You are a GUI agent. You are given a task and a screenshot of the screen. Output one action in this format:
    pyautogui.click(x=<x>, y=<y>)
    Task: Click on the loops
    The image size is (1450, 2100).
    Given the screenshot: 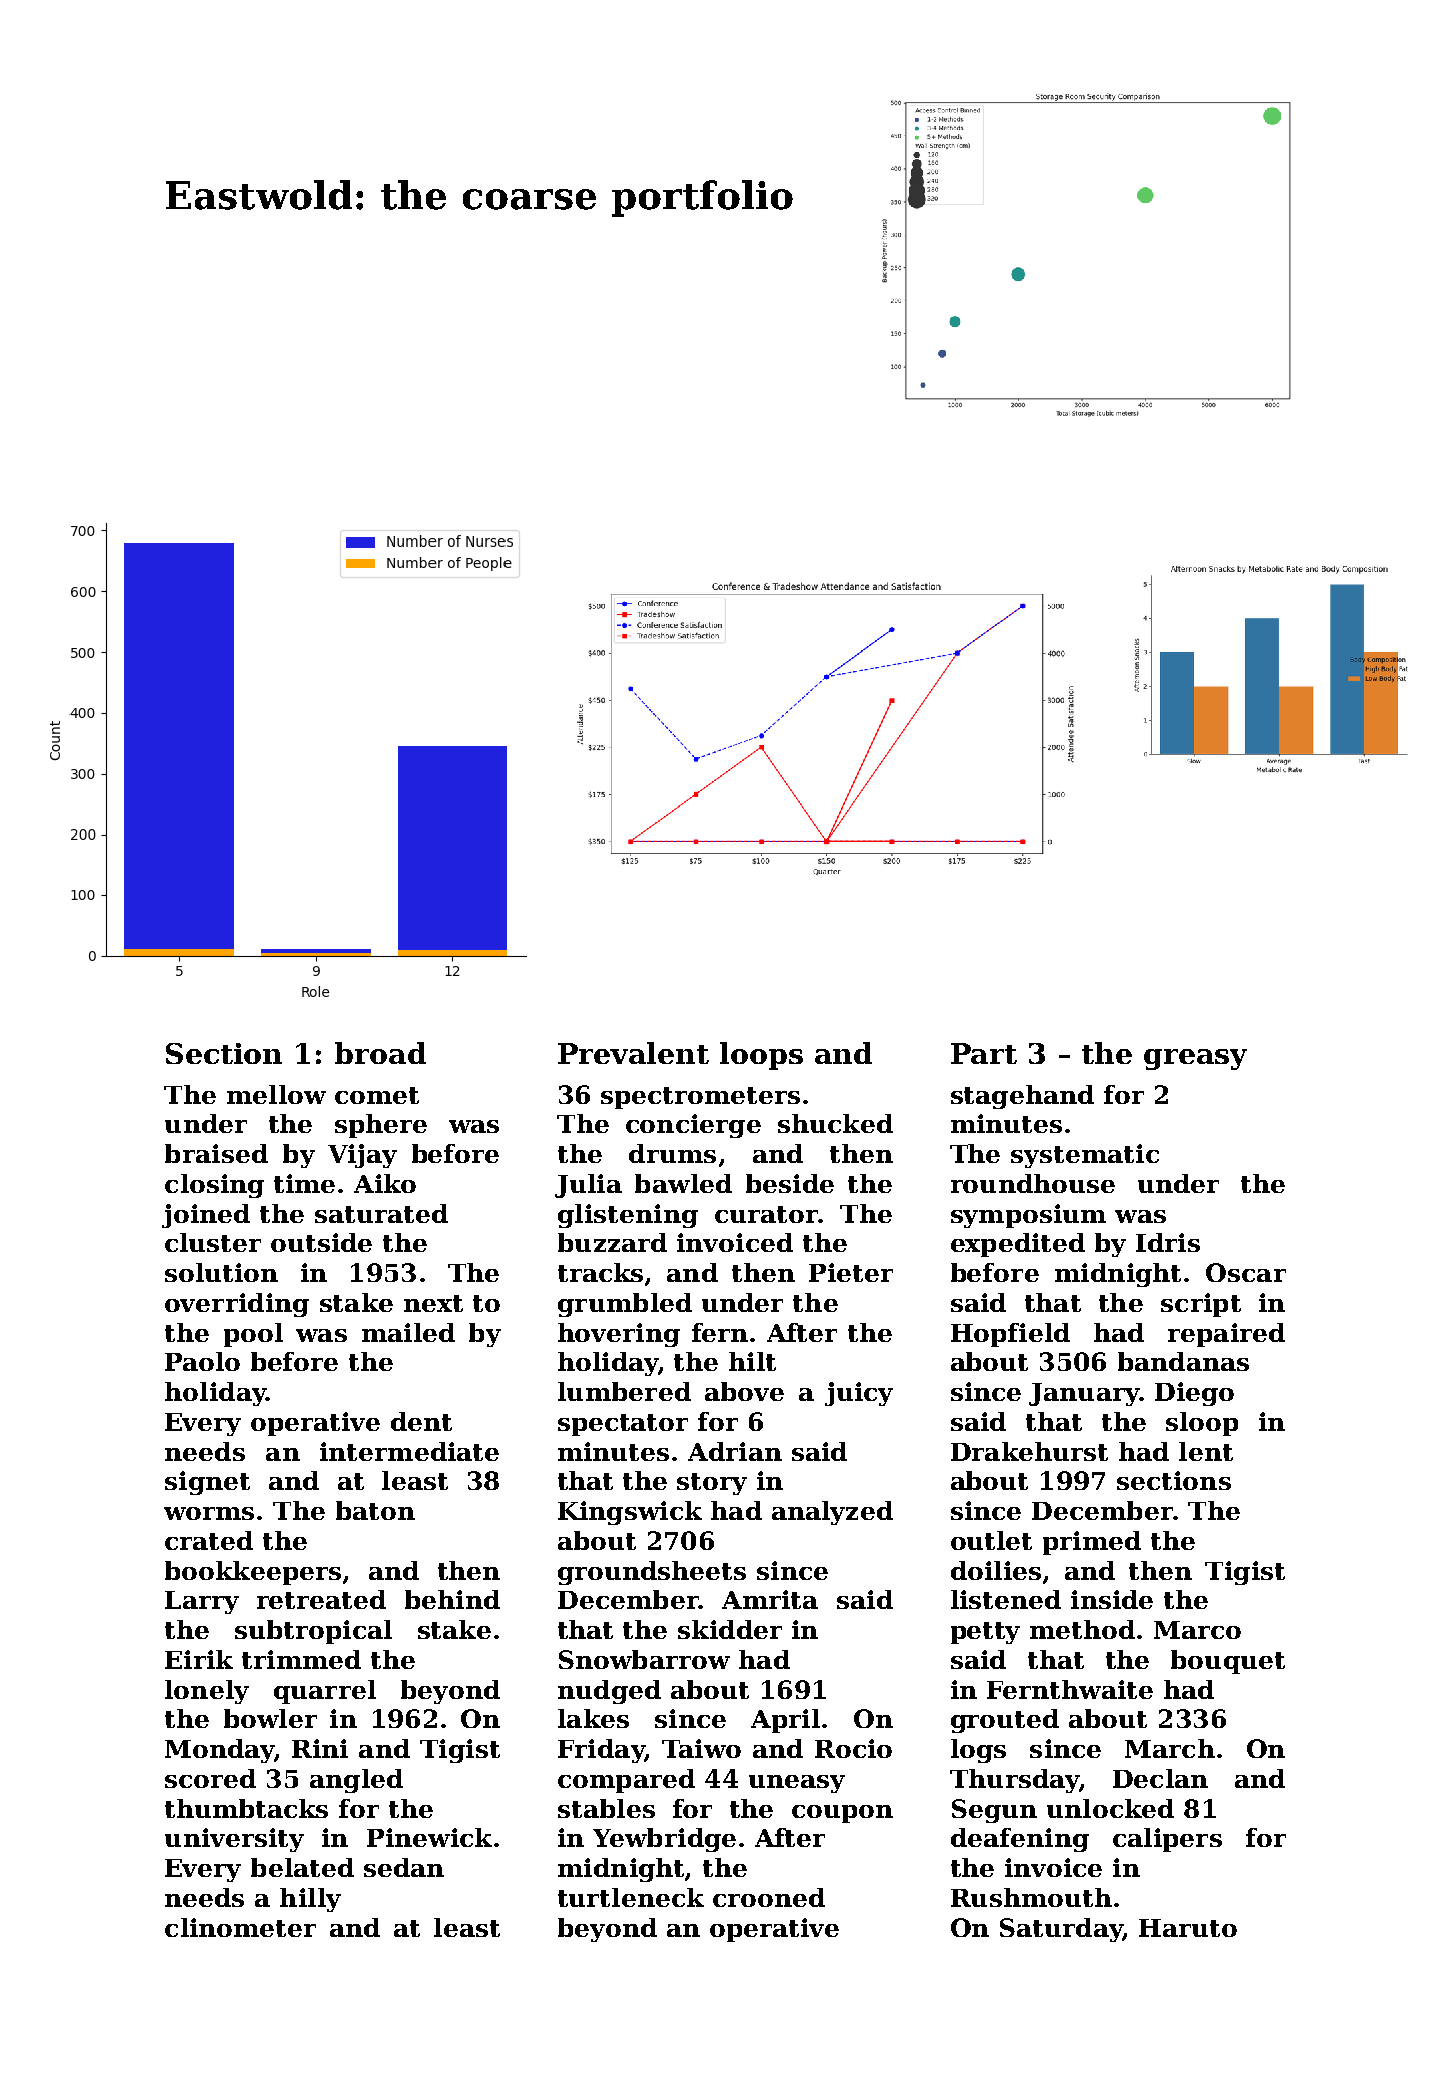 What is the action you would take?
    pyautogui.click(x=761, y=1056)
